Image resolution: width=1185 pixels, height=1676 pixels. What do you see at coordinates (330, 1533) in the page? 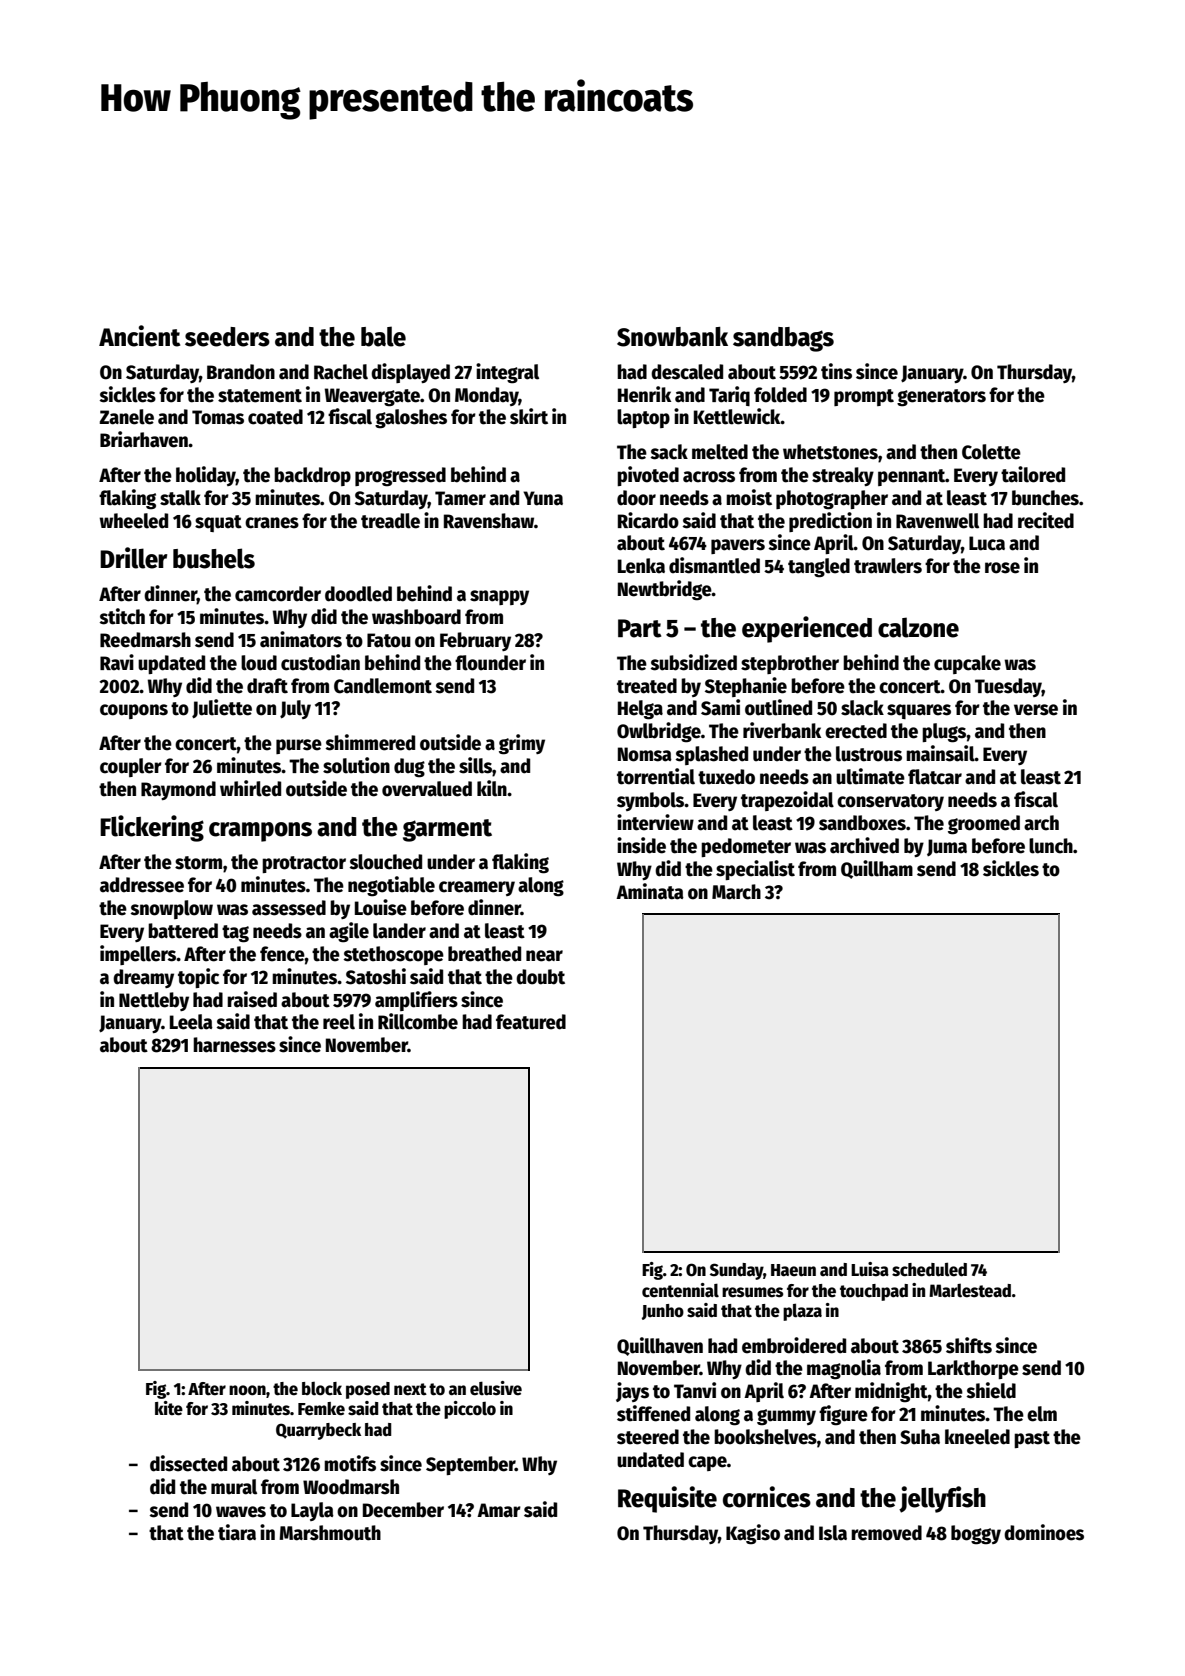
I see `Marshmouth` at bounding box center [330, 1533].
